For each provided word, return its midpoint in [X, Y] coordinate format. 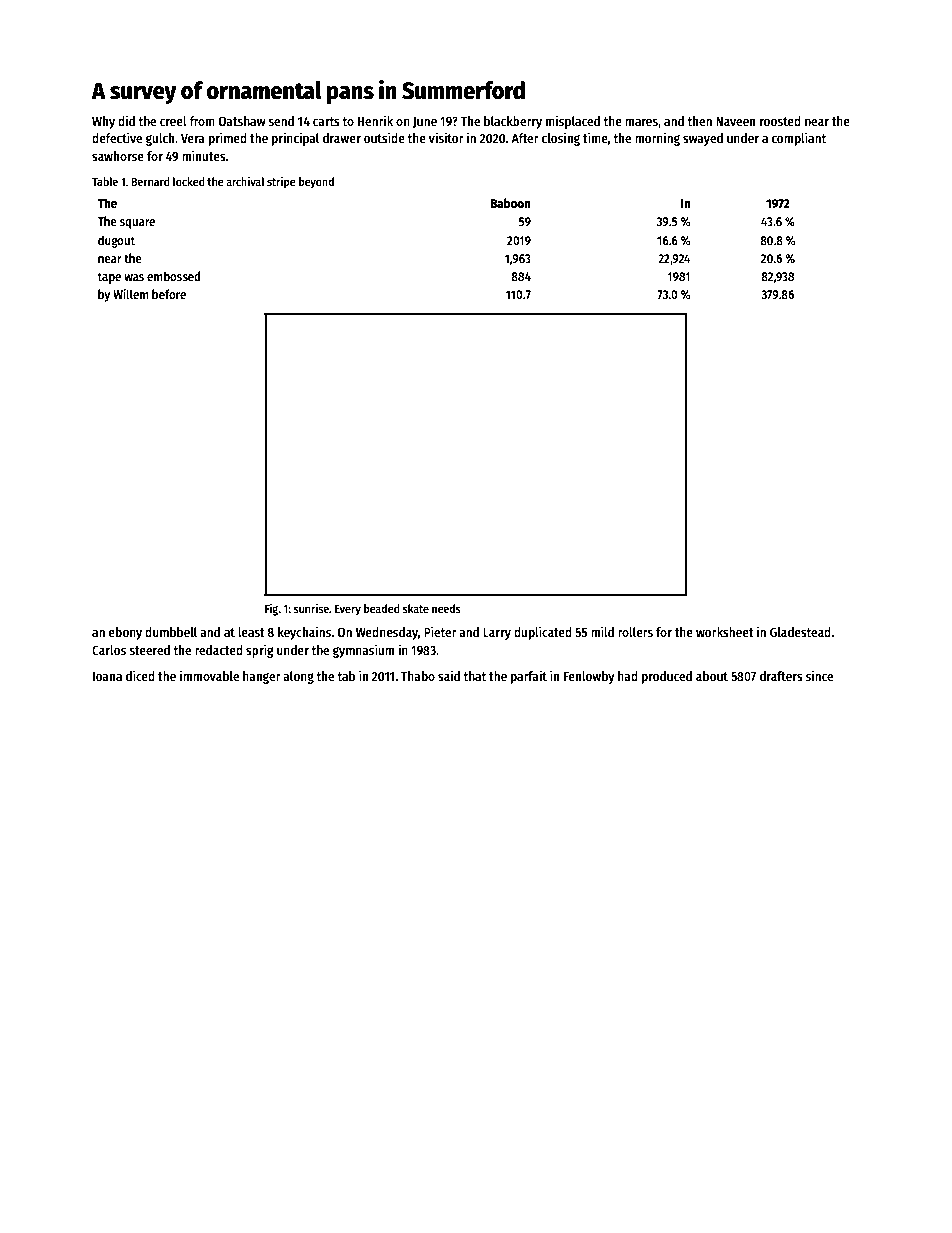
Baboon [511, 203]
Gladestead [800, 632]
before [169, 294]
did [126, 120]
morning [657, 139]
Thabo [418, 676]
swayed [703, 139]
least [251, 632]
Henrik [375, 120]
